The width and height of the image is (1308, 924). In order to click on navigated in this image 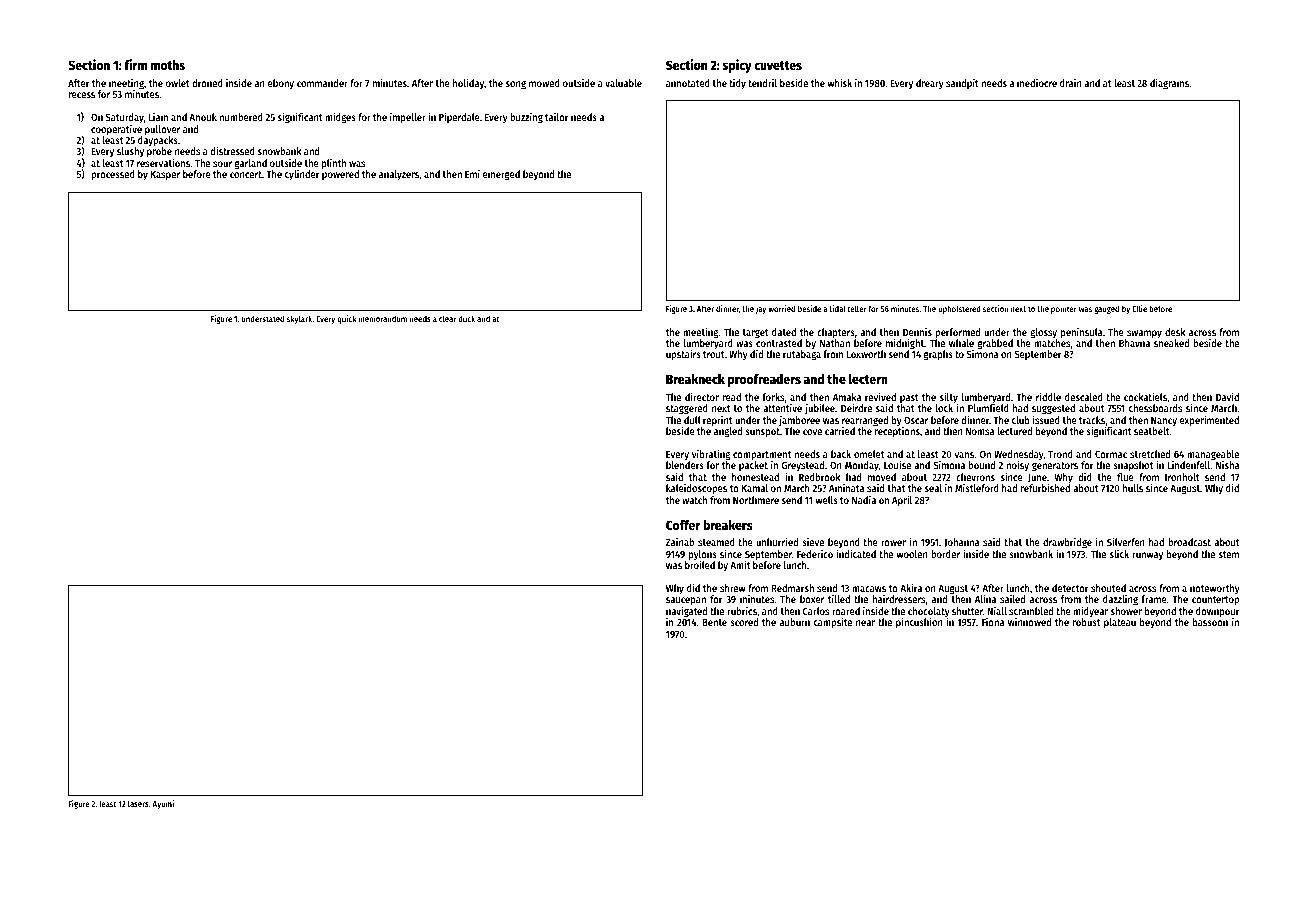, I will do `click(686, 612)`.
